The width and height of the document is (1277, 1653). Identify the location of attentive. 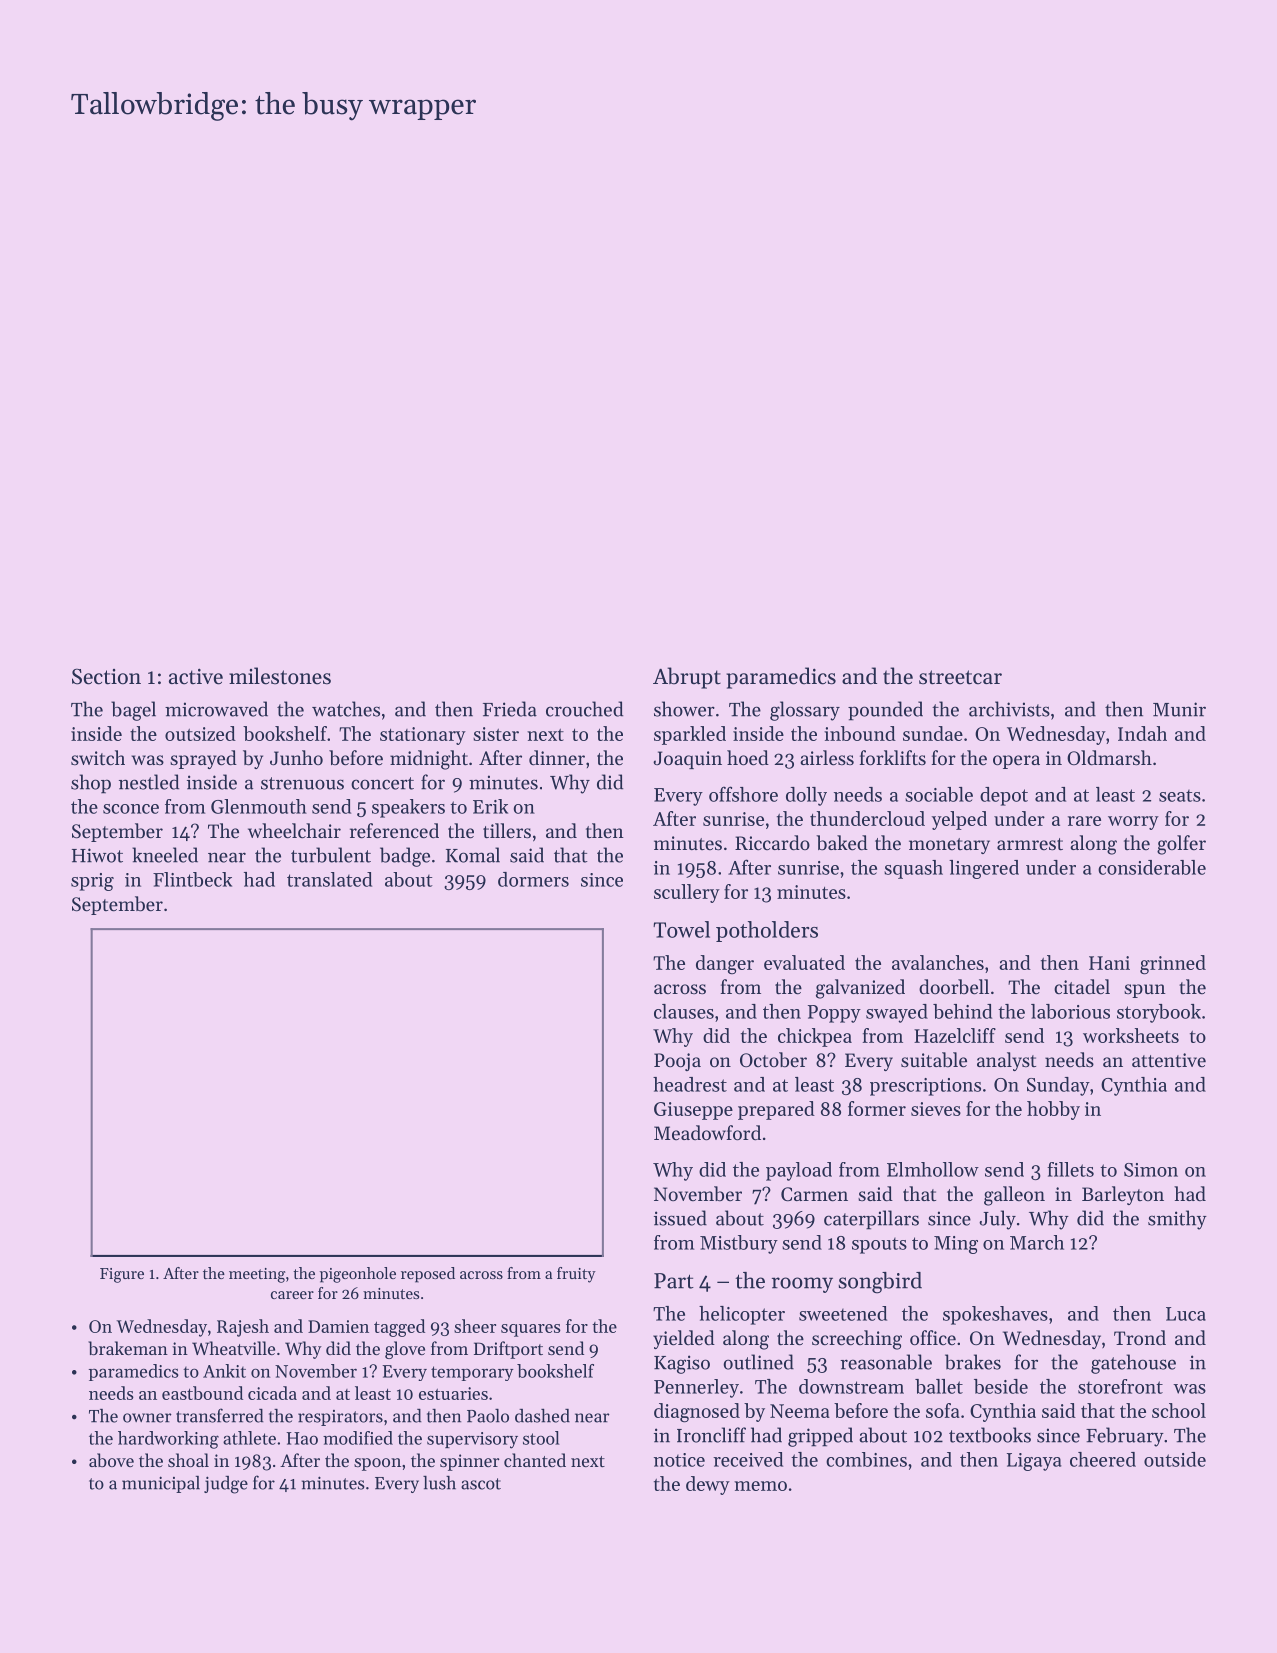
(1169, 1060).
